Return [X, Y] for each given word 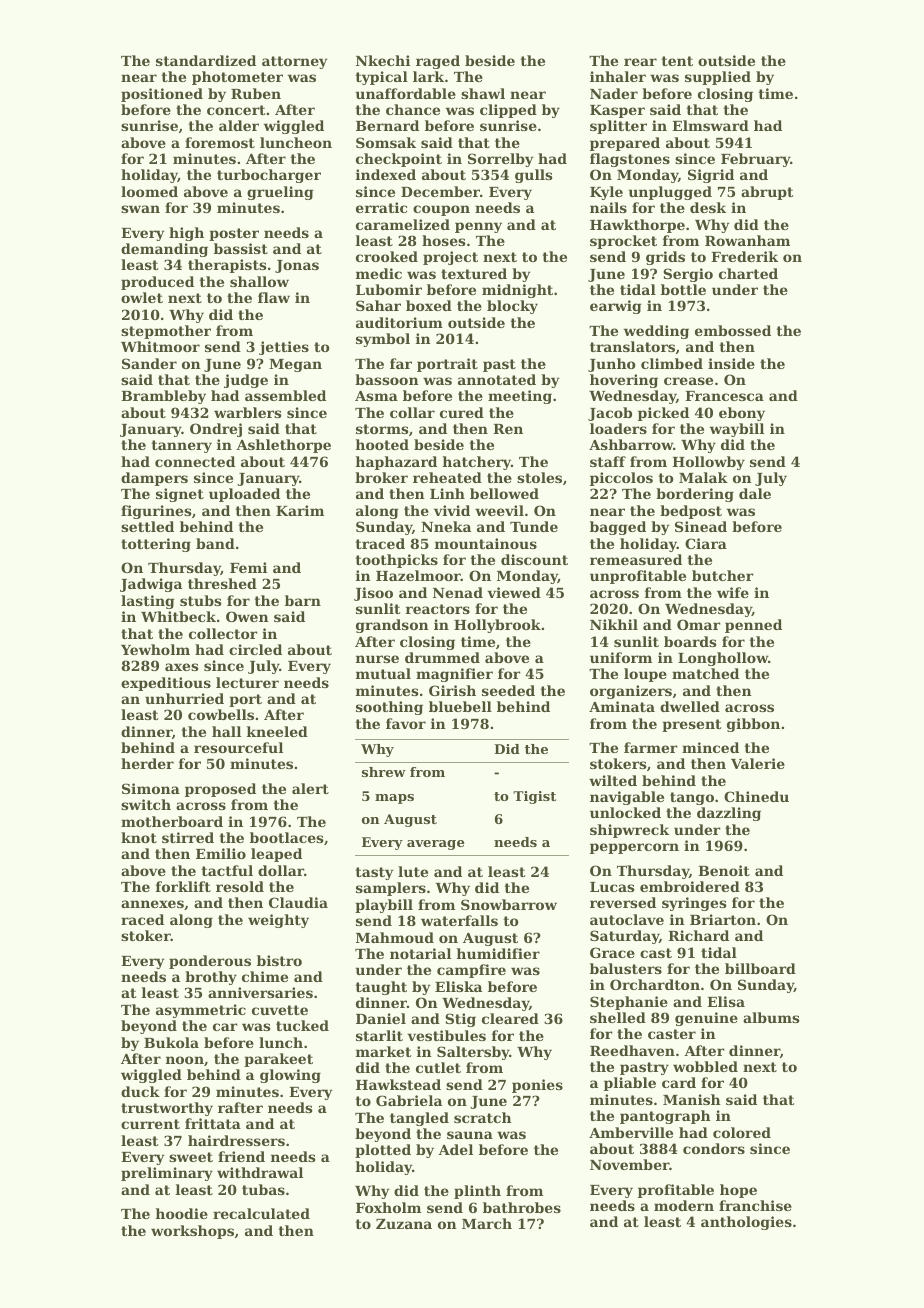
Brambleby [163, 397]
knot [139, 837]
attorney [295, 62]
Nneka [446, 526]
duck [140, 1091]
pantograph [665, 1117]
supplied [718, 78]
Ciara [706, 543]
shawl [483, 93]
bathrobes [522, 1207]
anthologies [746, 1223]
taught [381, 988]
